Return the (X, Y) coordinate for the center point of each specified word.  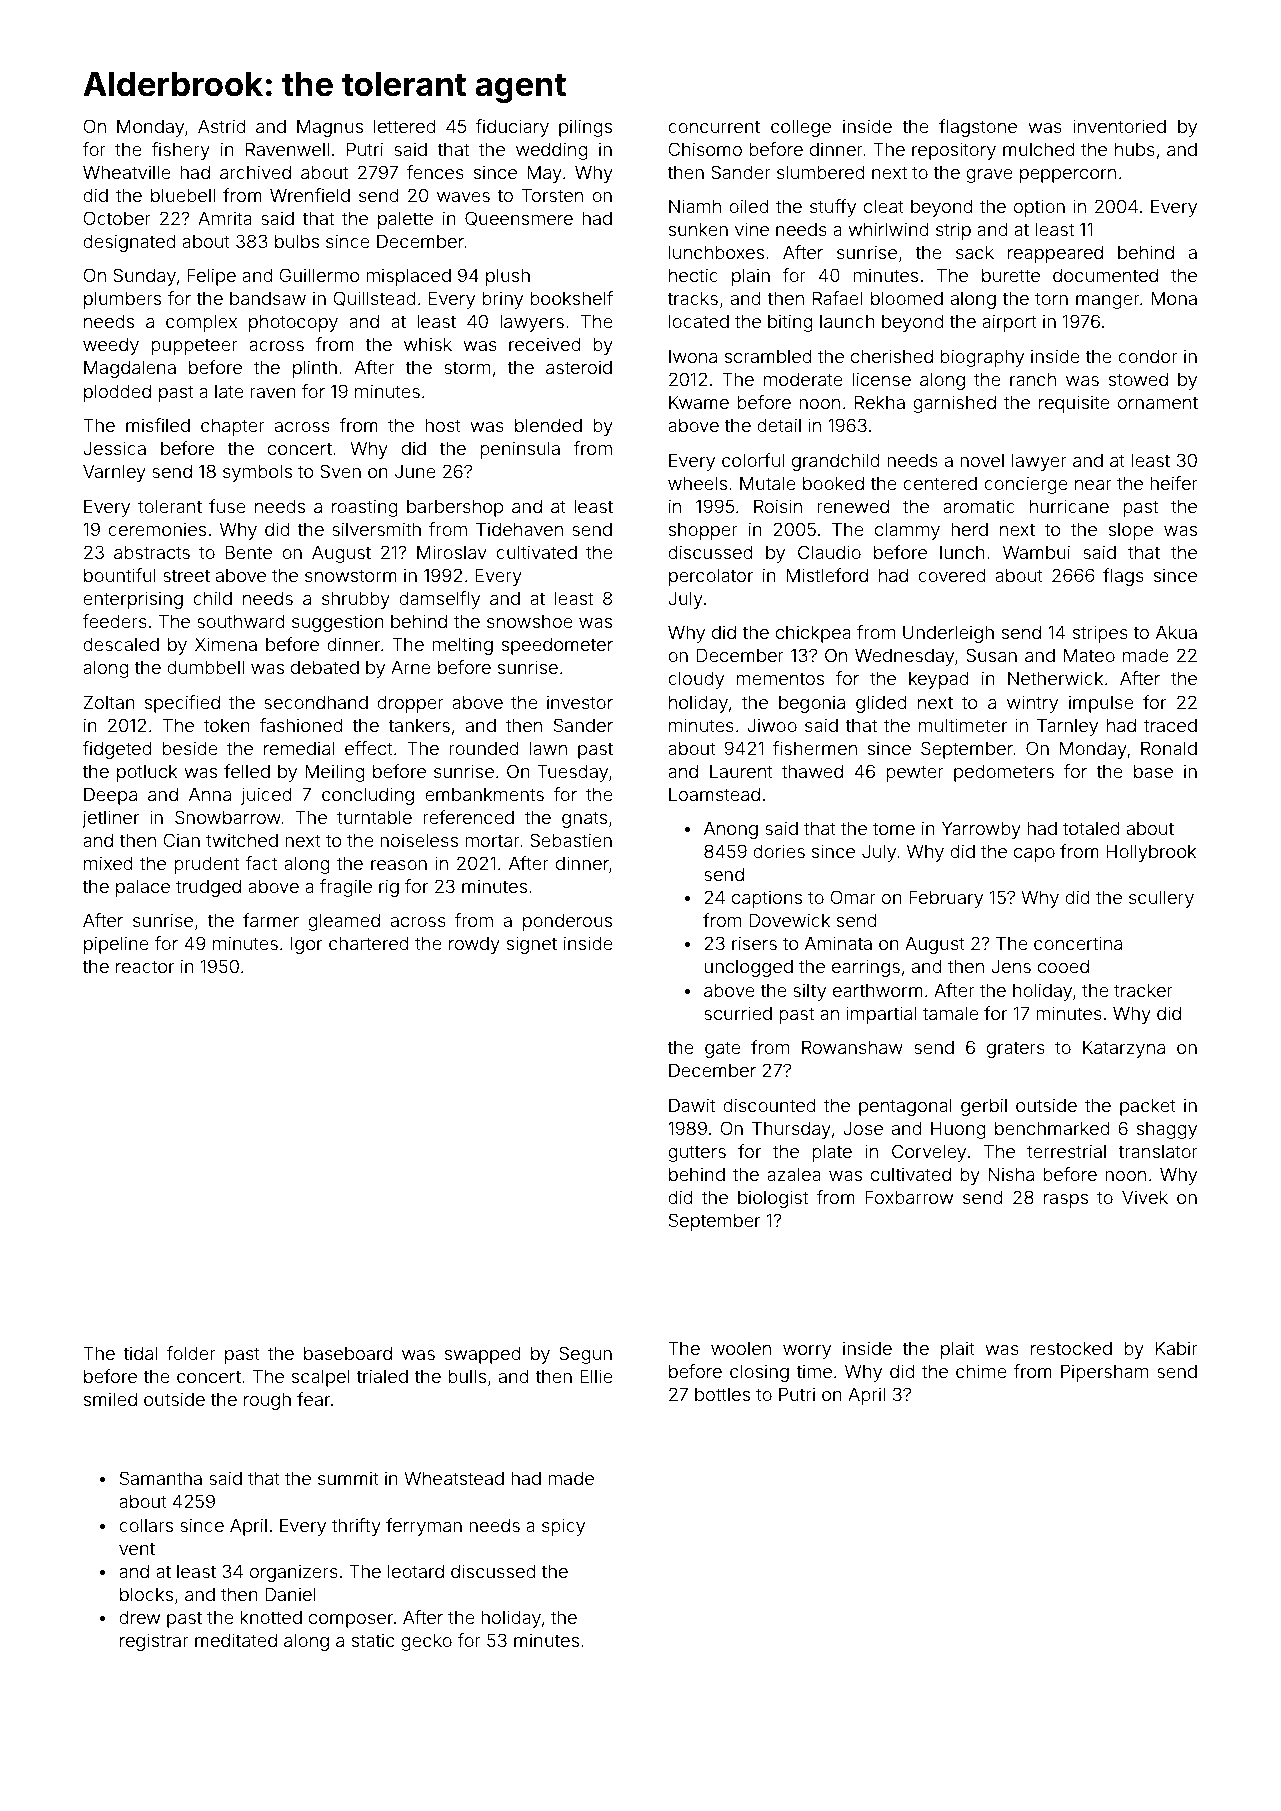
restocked (1071, 1348)
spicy (563, 1527)
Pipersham (1104, 1373)
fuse (227, 506)
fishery (181, 151)
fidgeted (116, 750)
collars (146, 1525)
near (1093, 485)
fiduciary (512, 128)
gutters (697, 1153)
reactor (145, 966)
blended (548, 425)
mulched (1038, 149)
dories (779, 851)
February (946, 899)
